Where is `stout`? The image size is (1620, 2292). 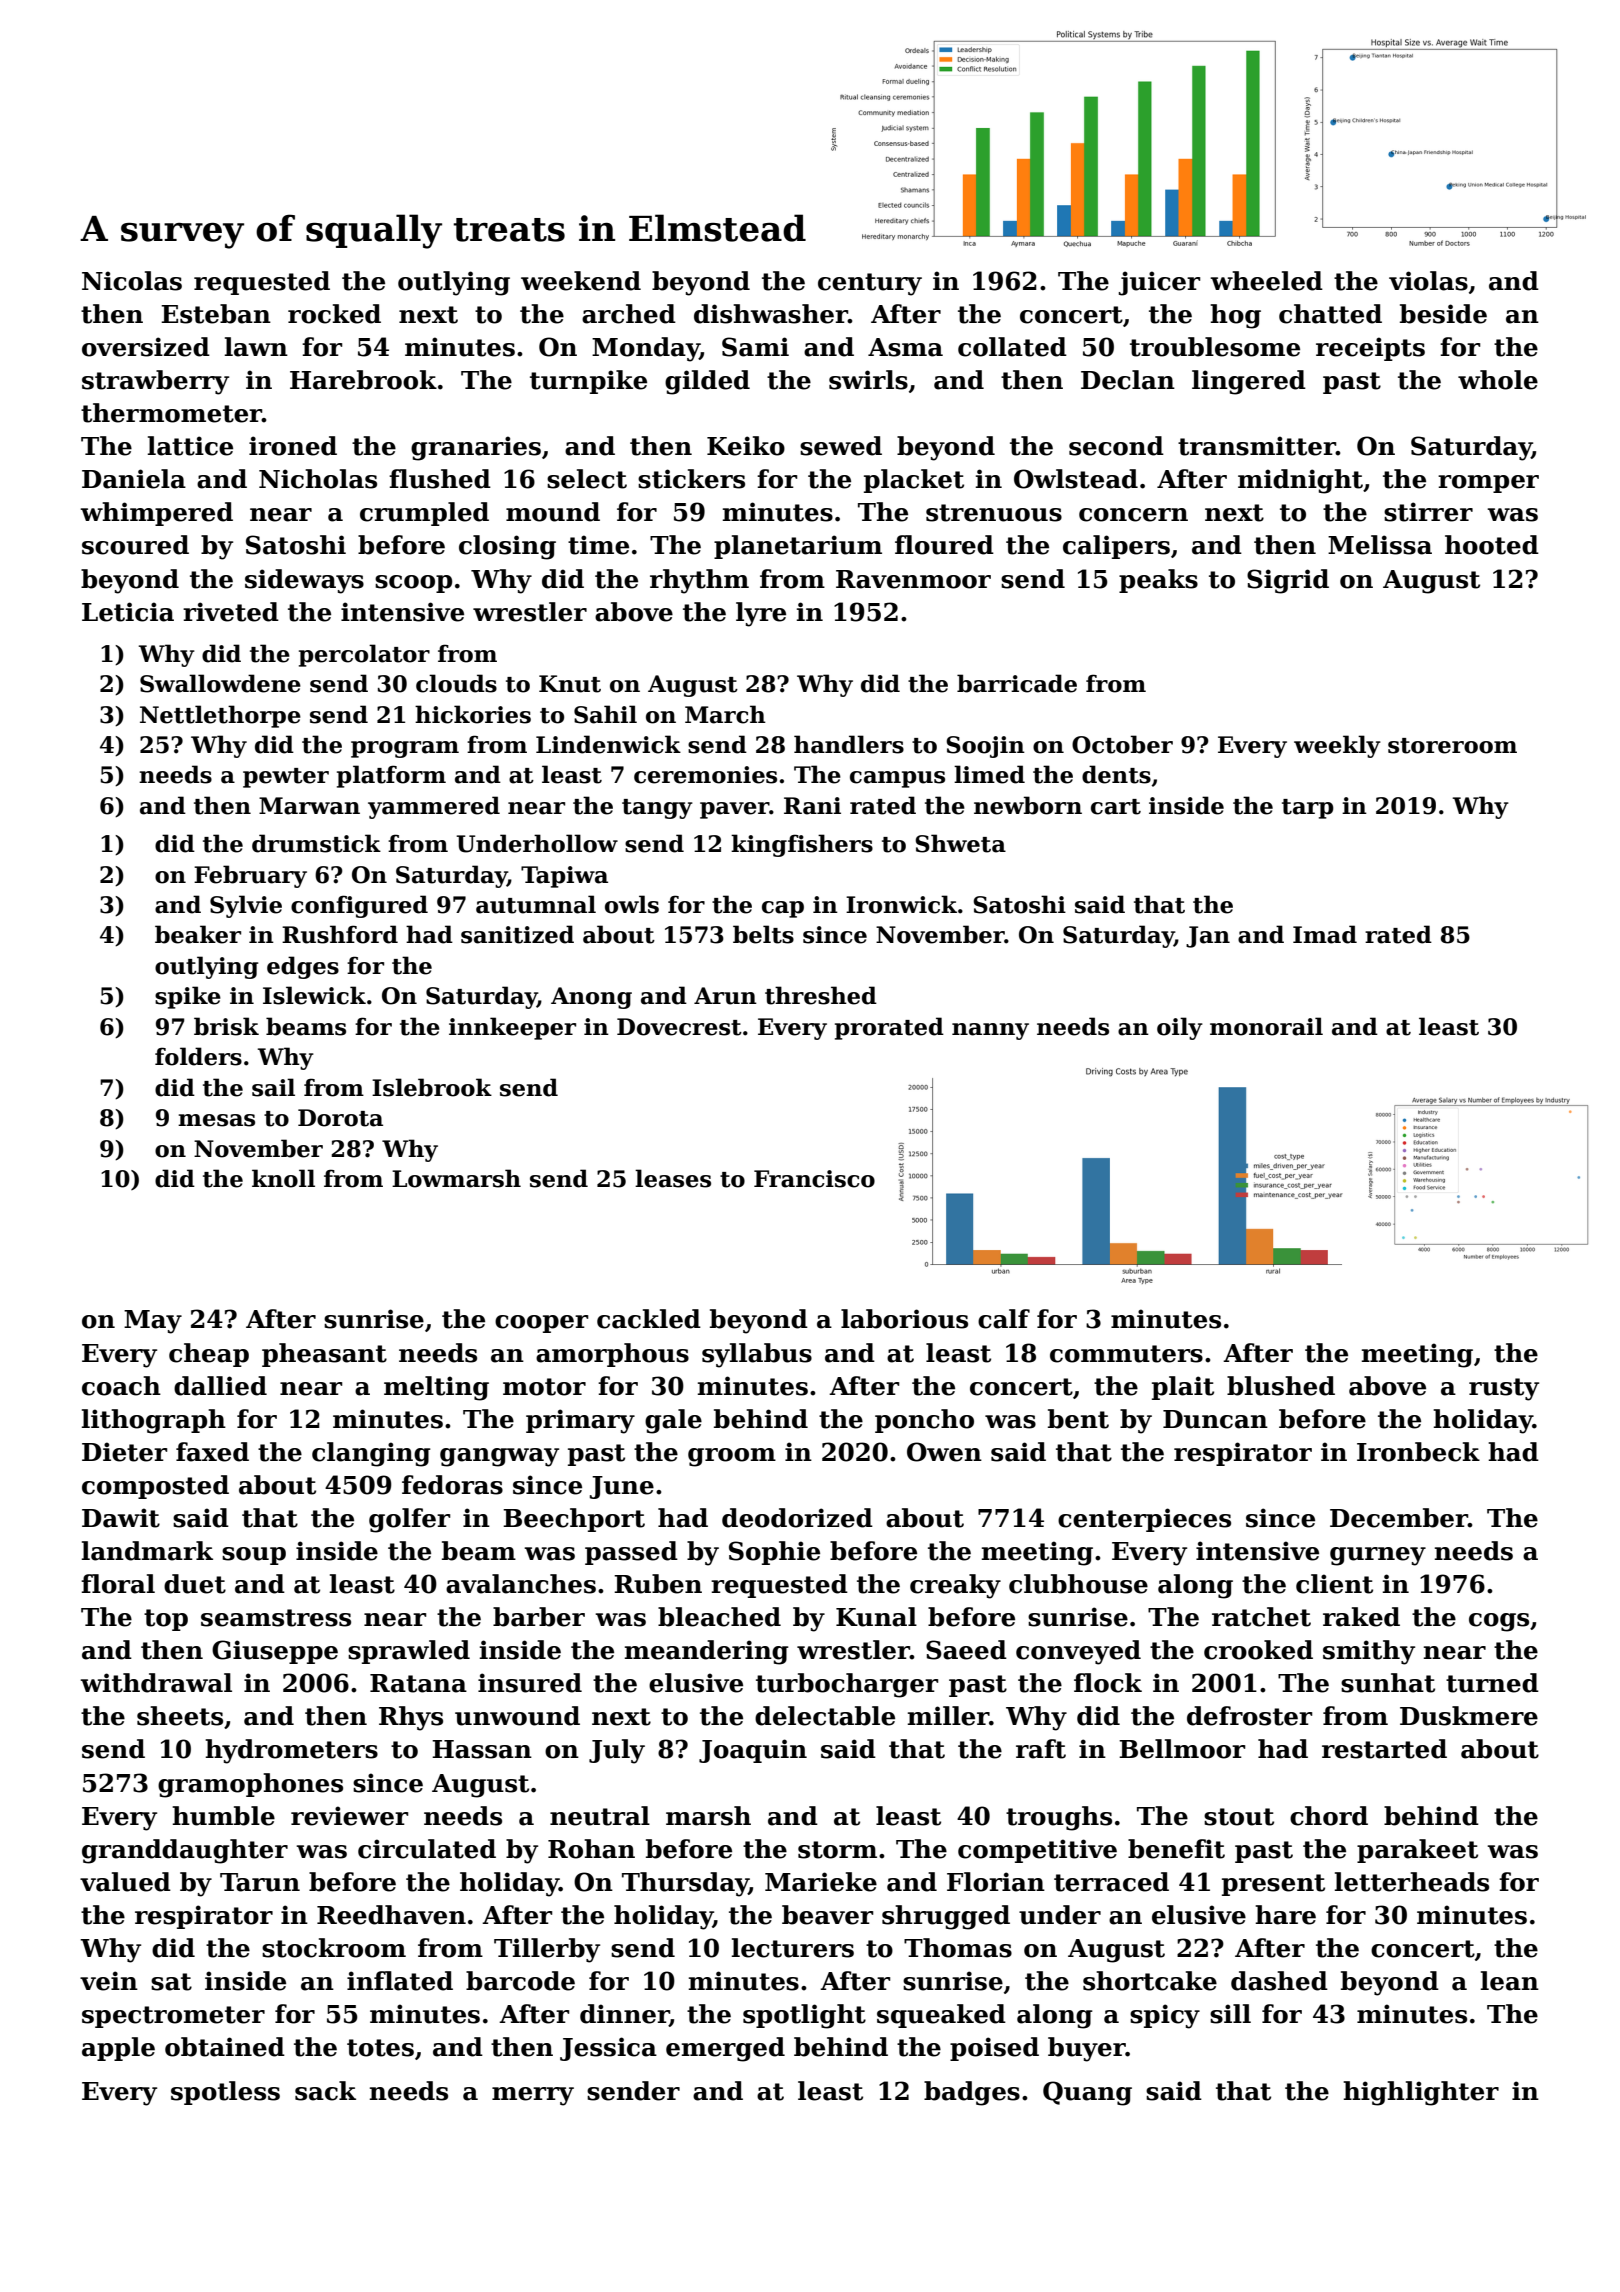 stout is located at coordinates (1239, 1817).
